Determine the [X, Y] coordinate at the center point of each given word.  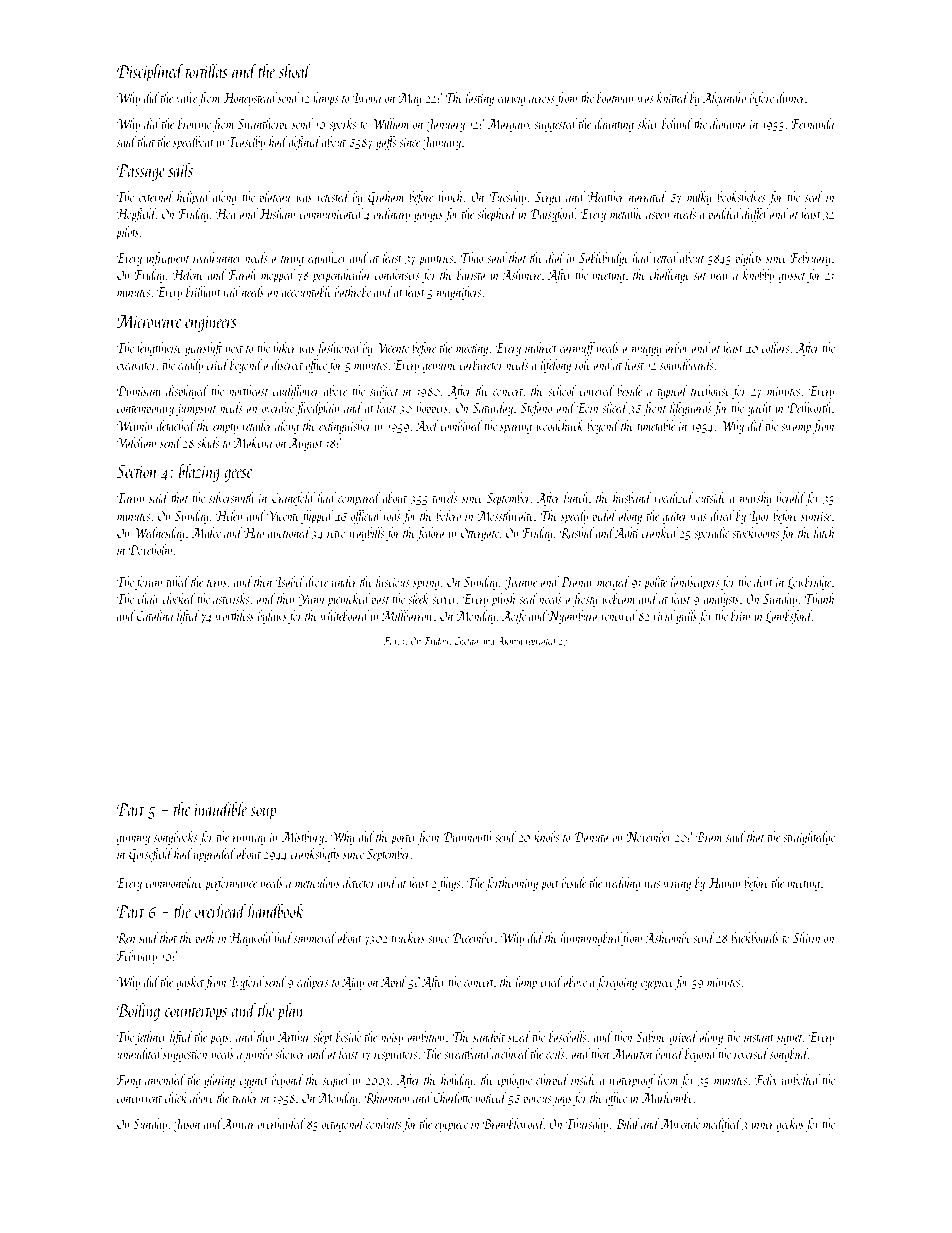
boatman [615, 97]
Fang [129, 1081]
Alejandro [724, 99]
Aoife [514, 617]
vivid [664, 615]
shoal [295, 70]
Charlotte [452, 1097]
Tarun [131, 498]
